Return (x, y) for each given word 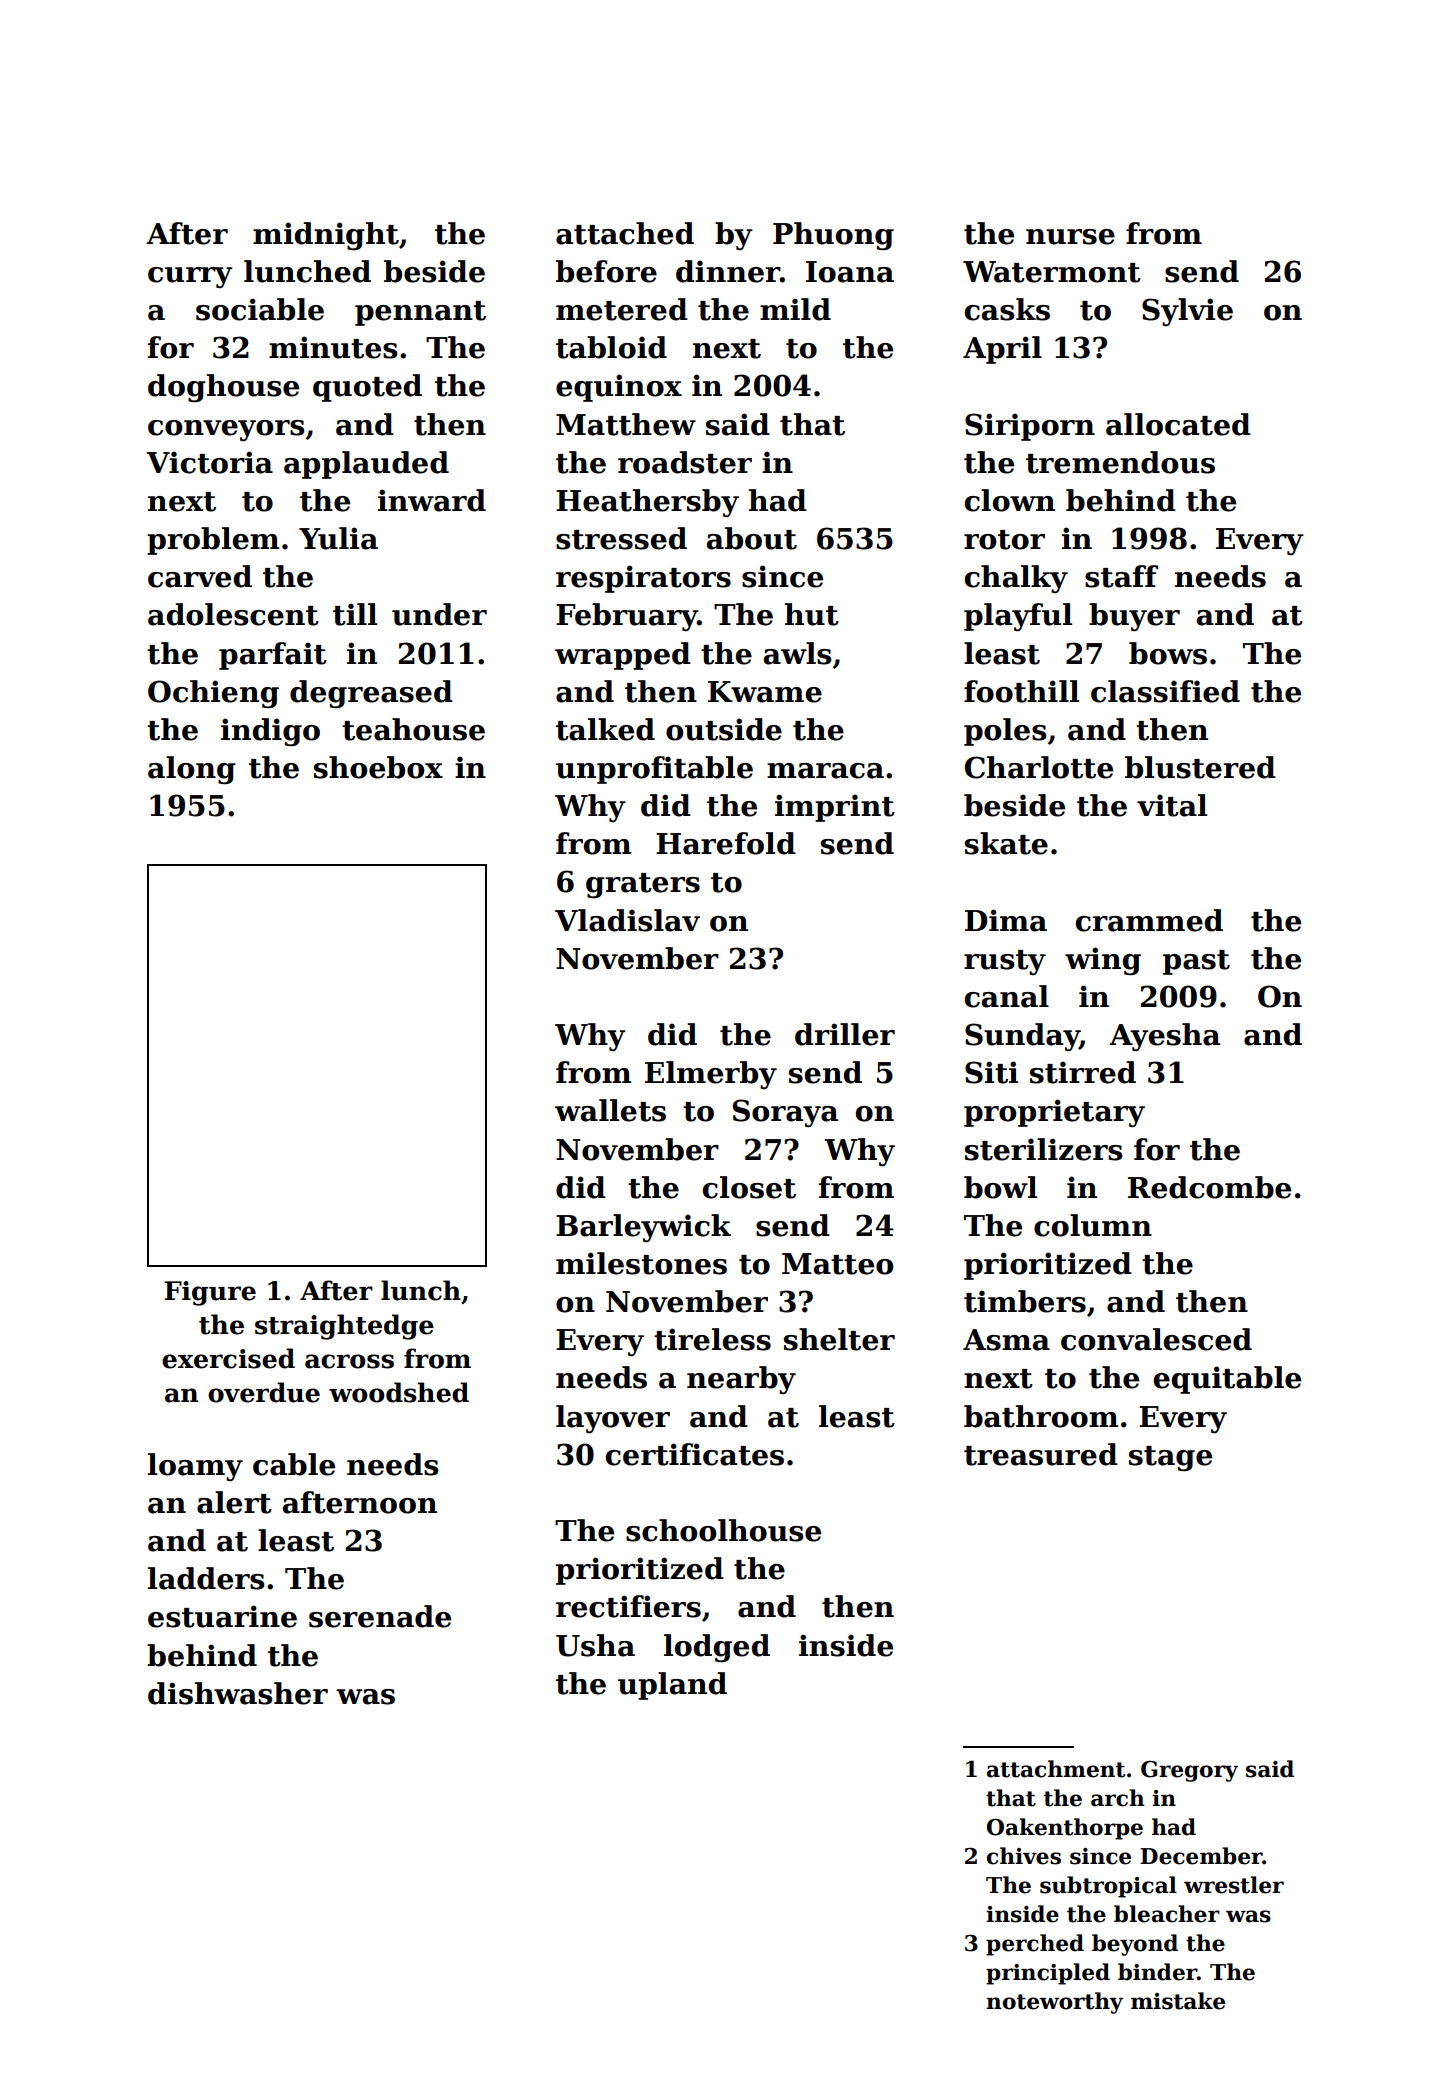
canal (1007, 996)
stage (1170, 1458)
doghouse (223, 388)
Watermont (1052, 272)
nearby (741, 1380)
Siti (991, 1072)
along (192, 770)
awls (798, 653)
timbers (1025, 1301)
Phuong (833, 236)
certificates (695, 1454)
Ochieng (213, 694)
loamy (195, 1467)
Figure (210, 1293)
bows (1168, 653)
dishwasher (238, 1693)
